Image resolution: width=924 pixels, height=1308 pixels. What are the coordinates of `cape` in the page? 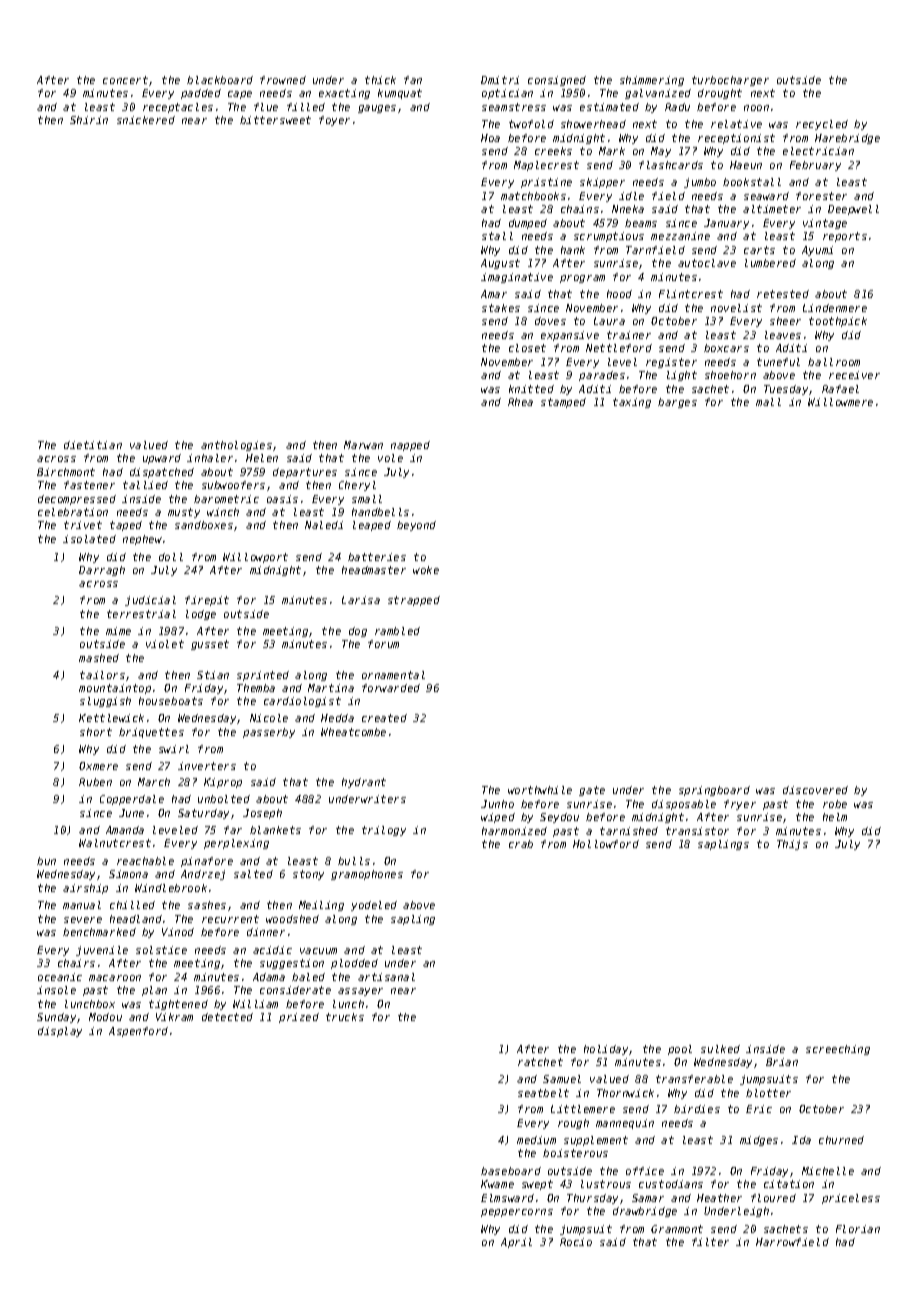 It's located at (240, 95).
